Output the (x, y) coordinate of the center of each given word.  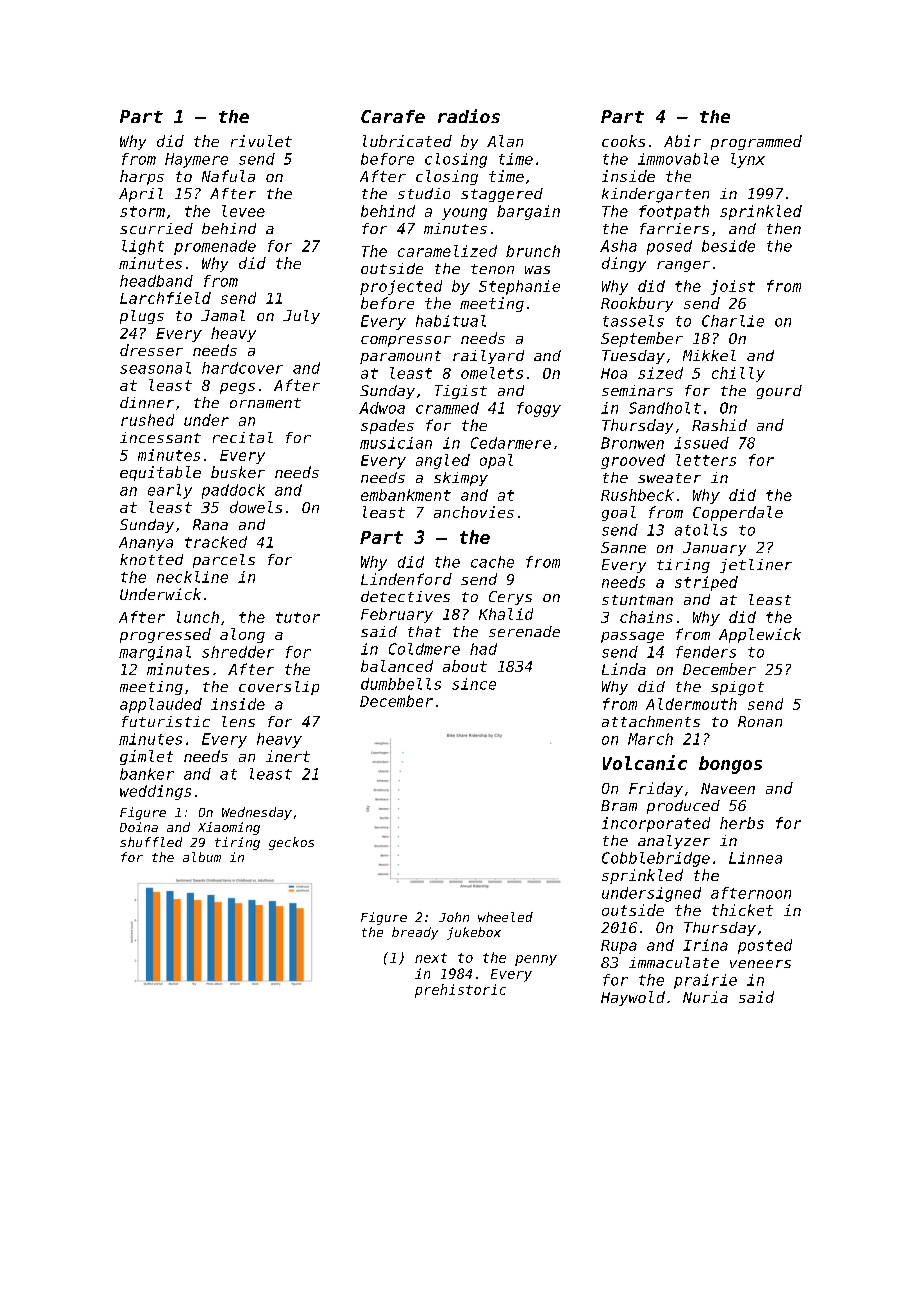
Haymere (196, 160)
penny (536, 960)
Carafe (393, 116)
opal (496, 461)
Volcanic (645, 762)
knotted (151, 559)
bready (415, 933)
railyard (488, 357)
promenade (215, 247)
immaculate (674, 962)
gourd (779, 392)
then (784, 228)
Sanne (623, 547)
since (474, 684)
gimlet (146, 757)
